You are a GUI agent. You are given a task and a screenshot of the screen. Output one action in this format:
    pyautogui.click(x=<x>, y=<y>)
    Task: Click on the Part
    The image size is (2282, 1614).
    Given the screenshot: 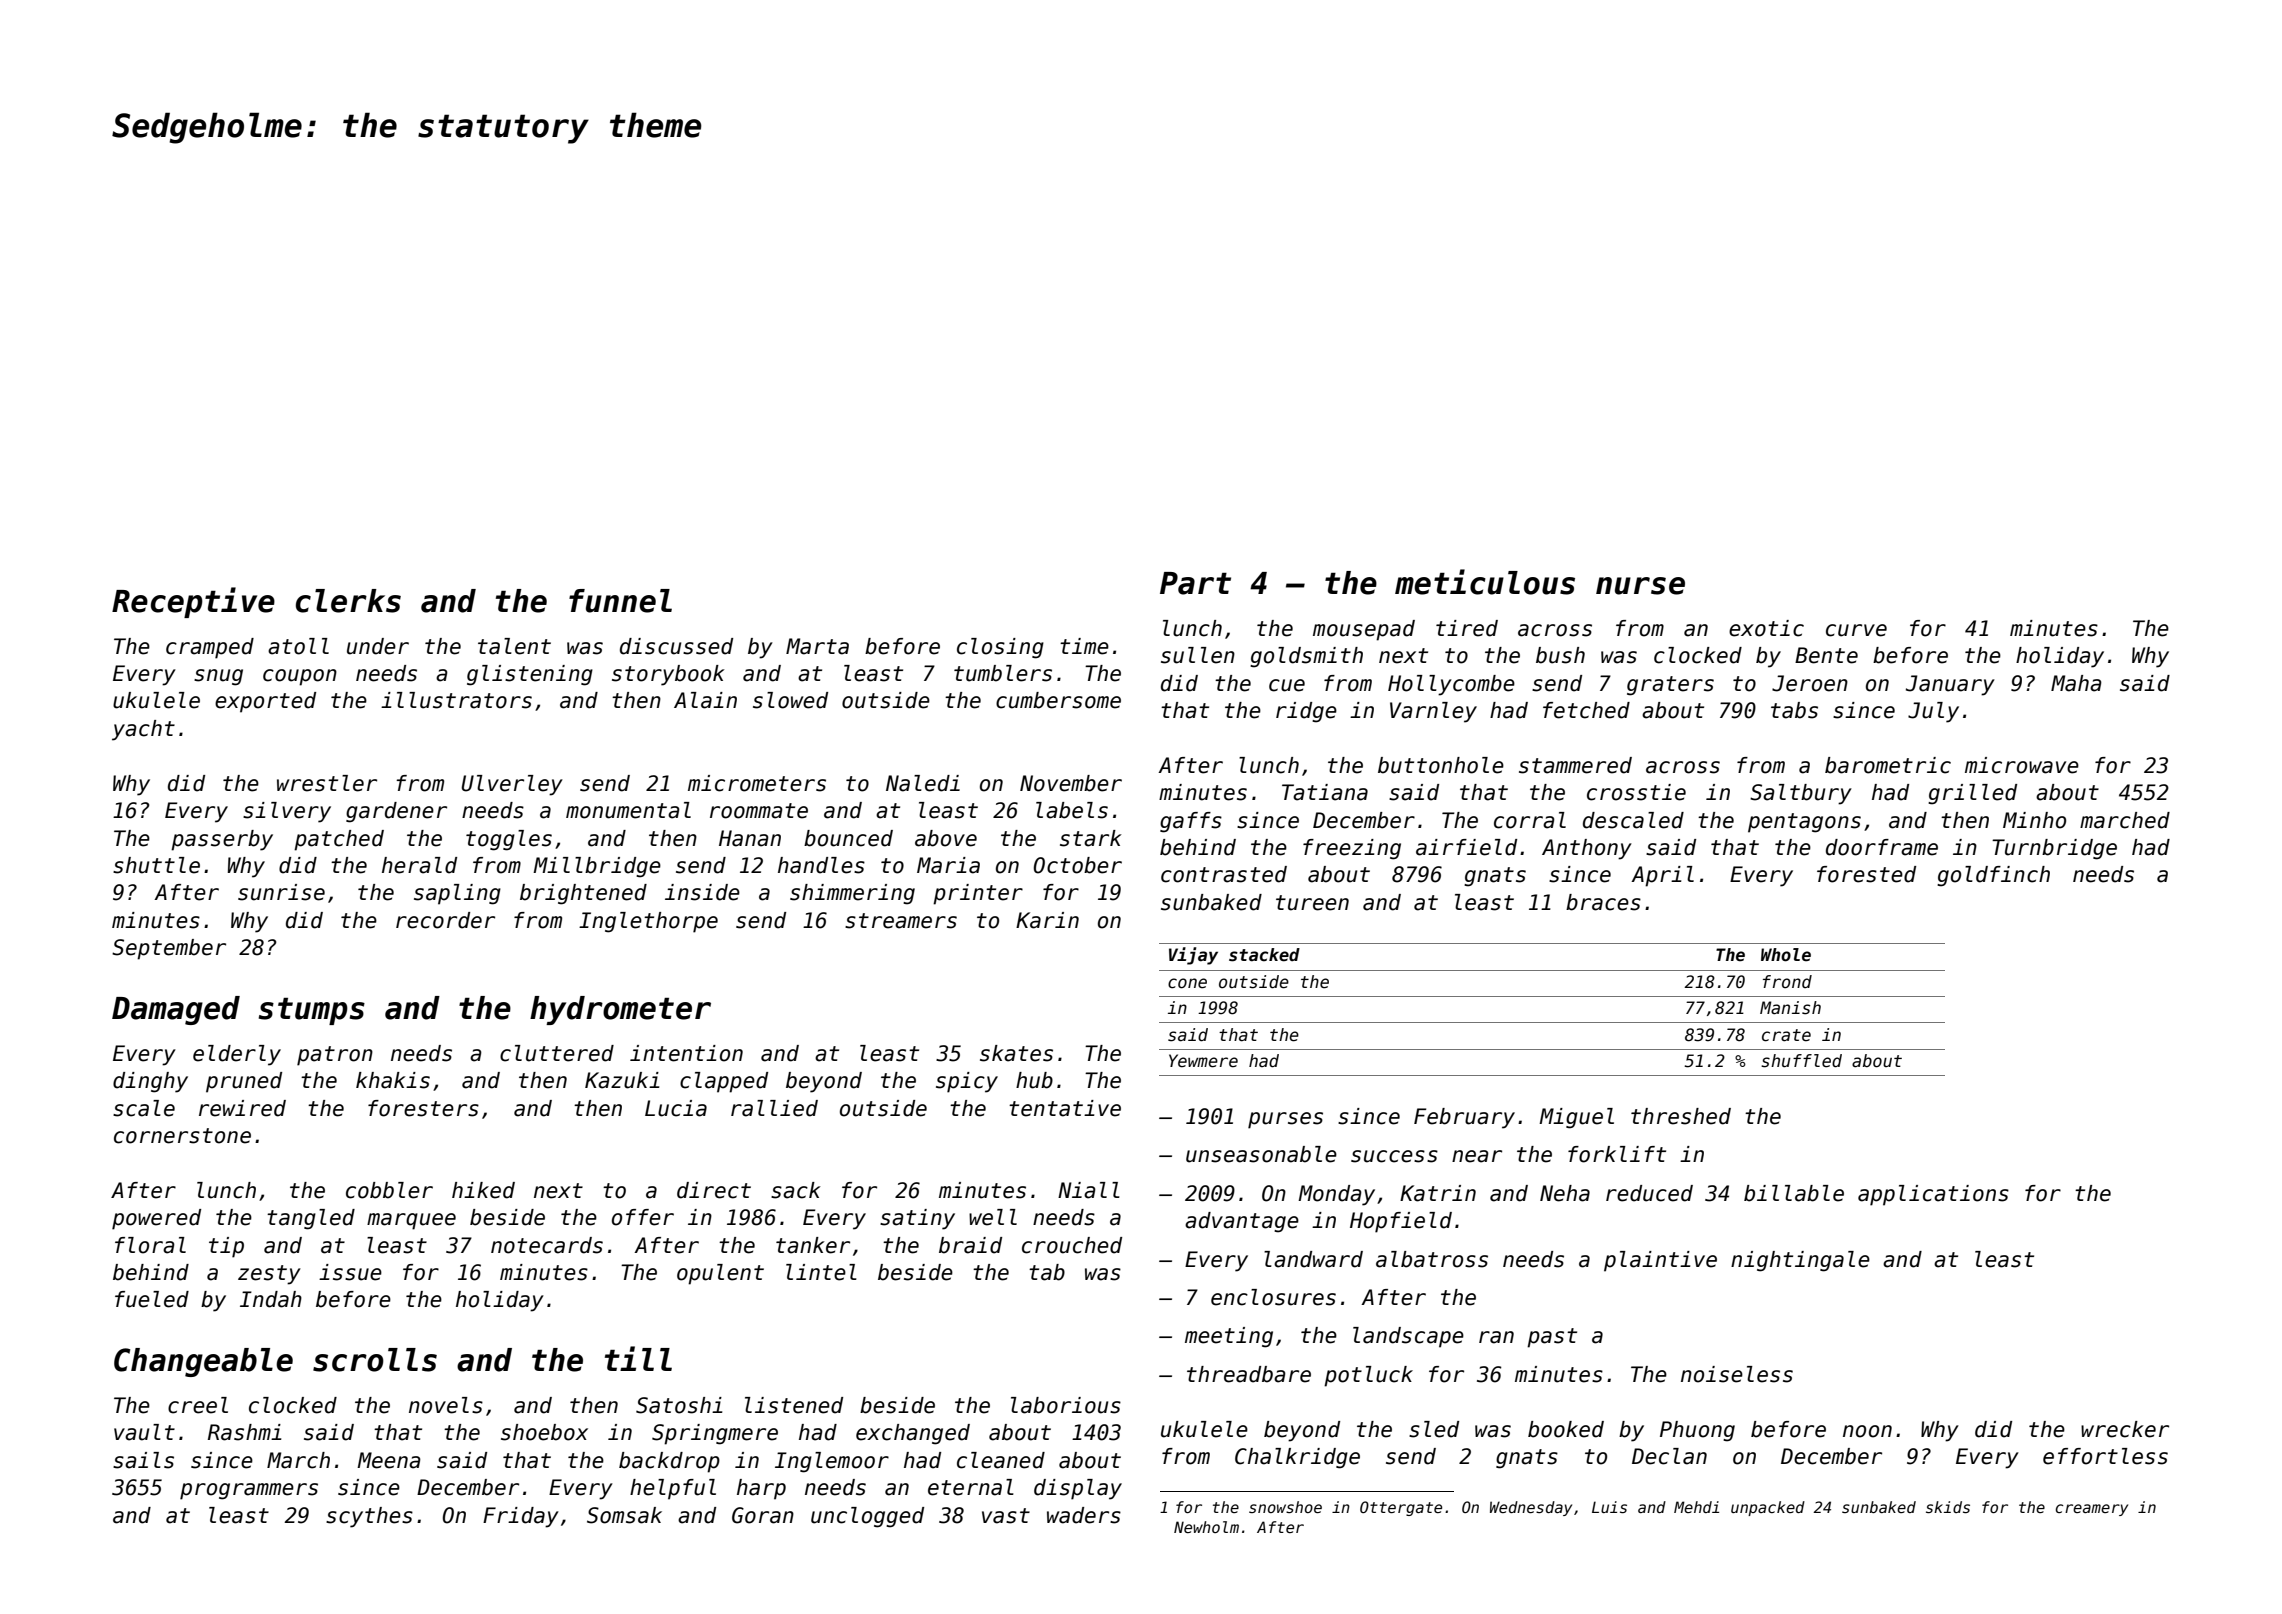 What is the action you would take?
    pyautogui.click(x=1195, y=583)
